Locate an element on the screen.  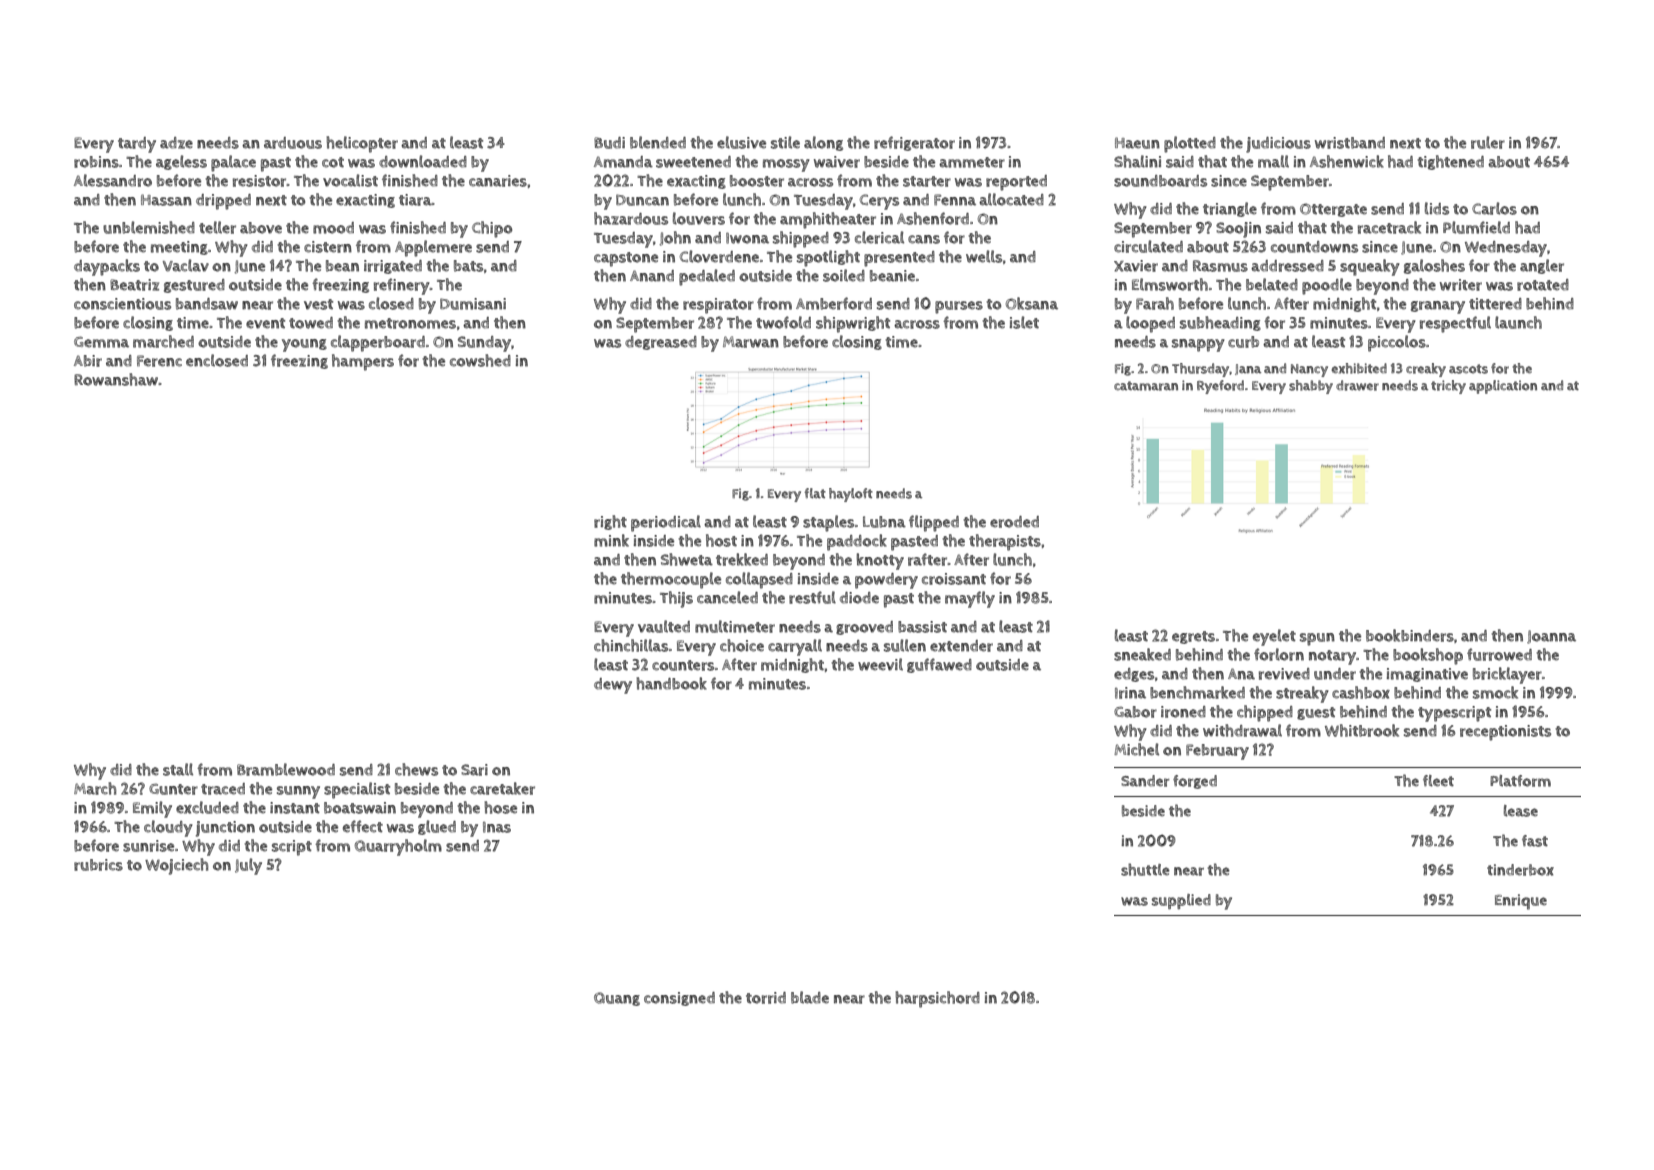
catamaran is located at coordinates (1146, 386).
